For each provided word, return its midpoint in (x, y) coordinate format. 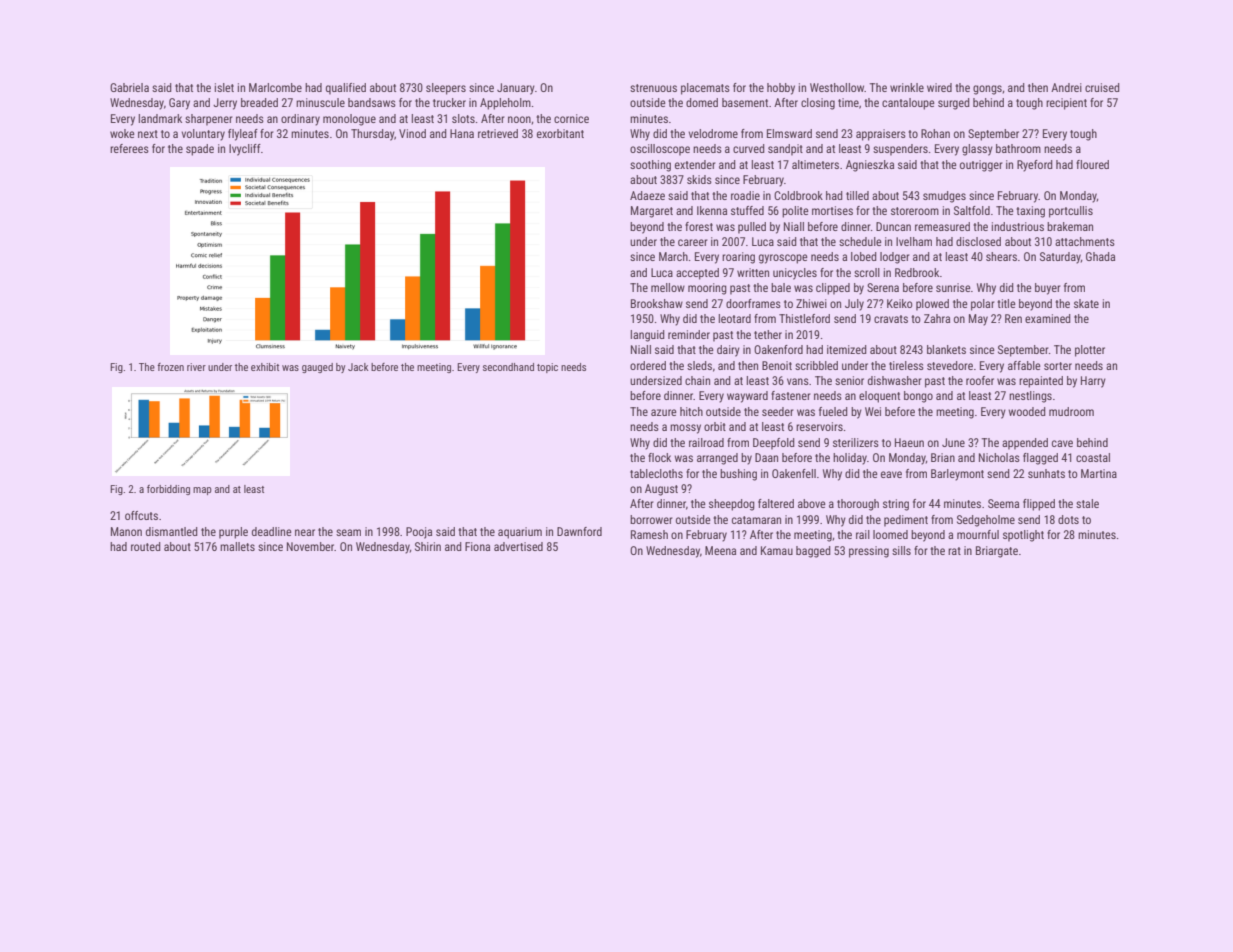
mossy (685, 429)
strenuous (653, 88)
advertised (518, 546)
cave (1062, 443)
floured (1092, 164)
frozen (170, 367)
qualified (346, 89)
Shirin (428, 546)
